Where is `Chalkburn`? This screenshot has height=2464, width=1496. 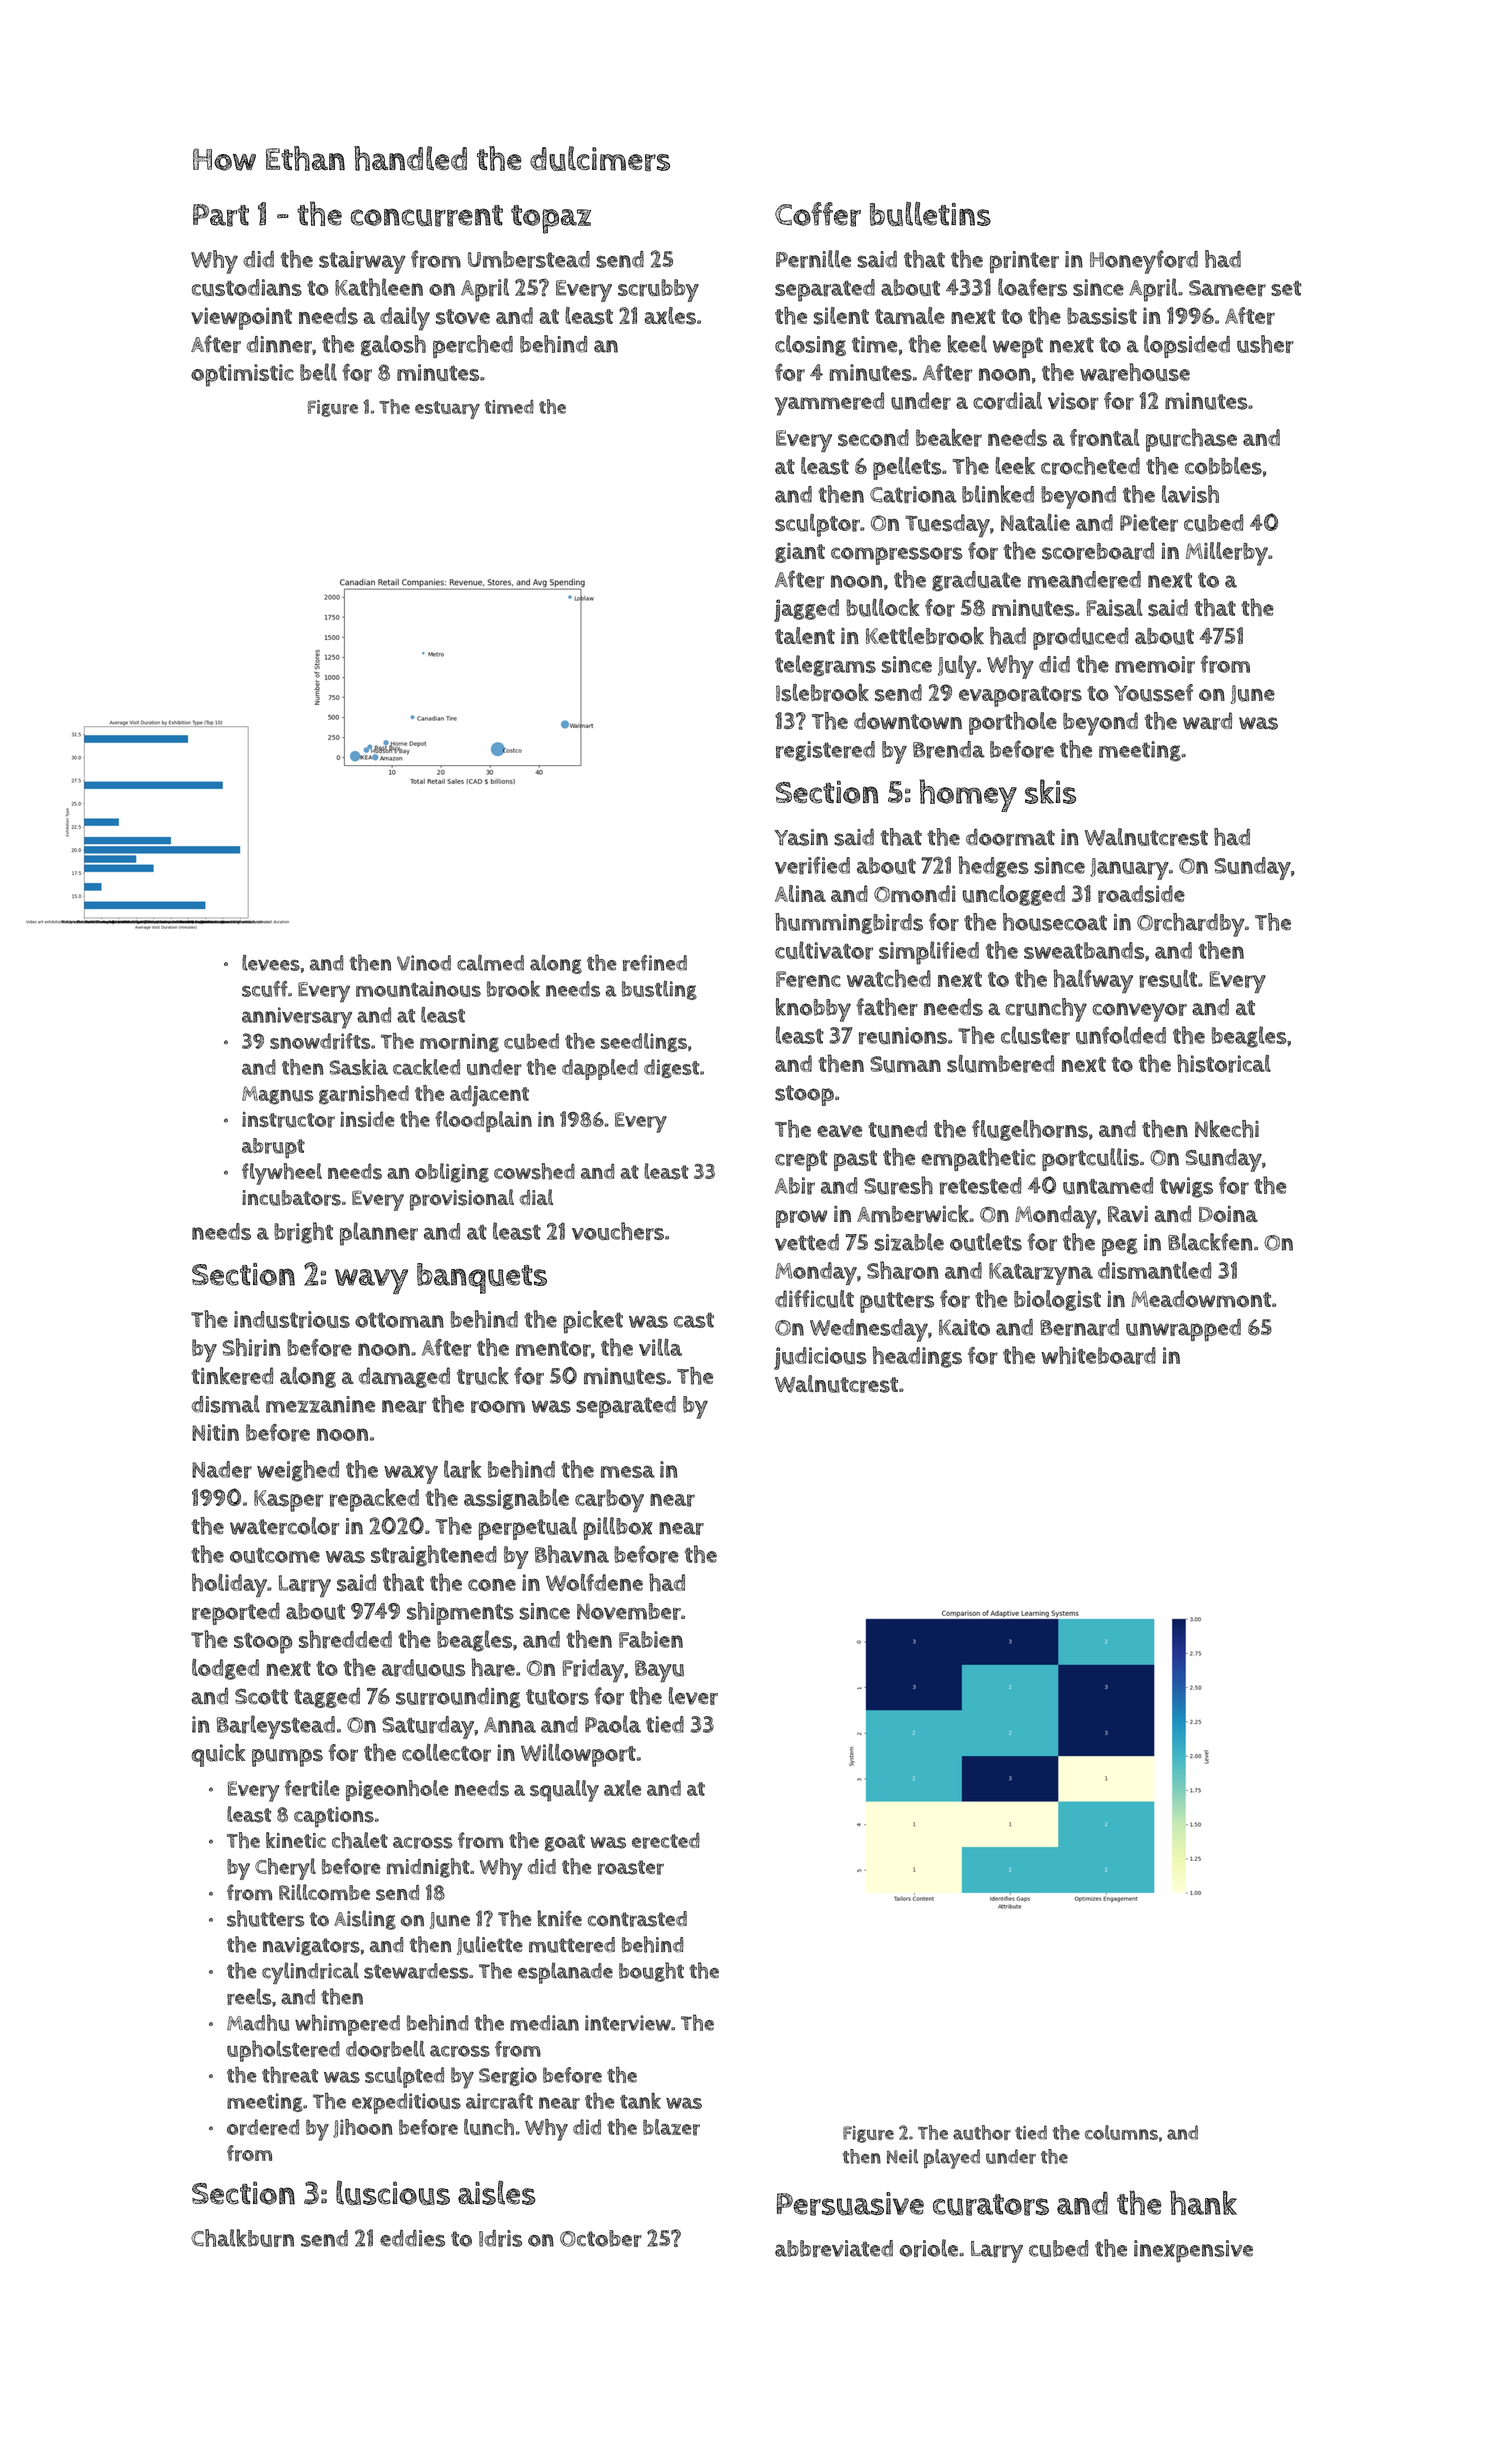 Chalkburn is located at coordinates (242, 2238).
